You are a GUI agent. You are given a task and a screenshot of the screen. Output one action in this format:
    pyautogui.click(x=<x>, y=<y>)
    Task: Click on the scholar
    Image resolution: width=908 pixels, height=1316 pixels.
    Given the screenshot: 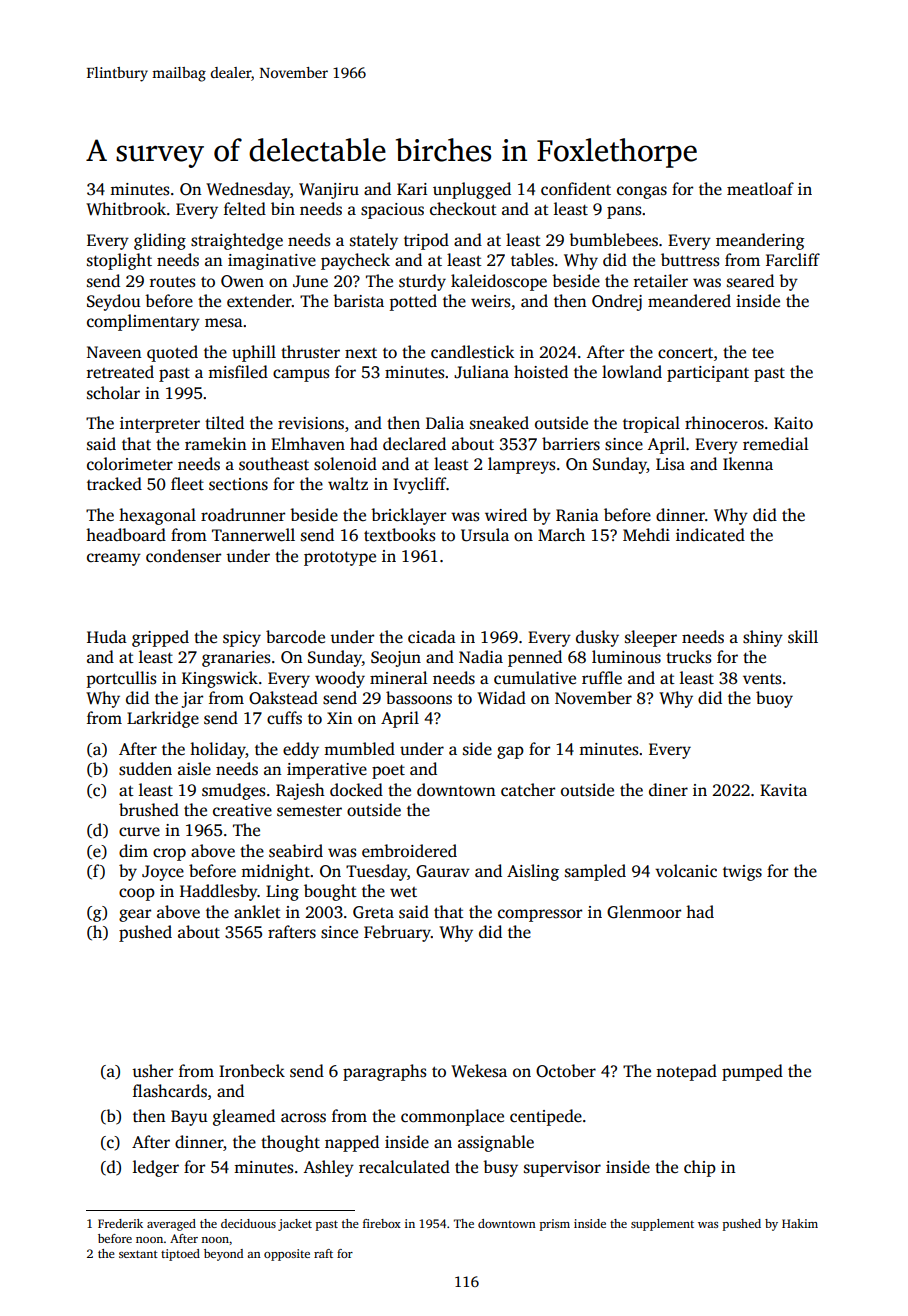 What is the action you would take?
    pyautogui.click(x=113, y=393)
